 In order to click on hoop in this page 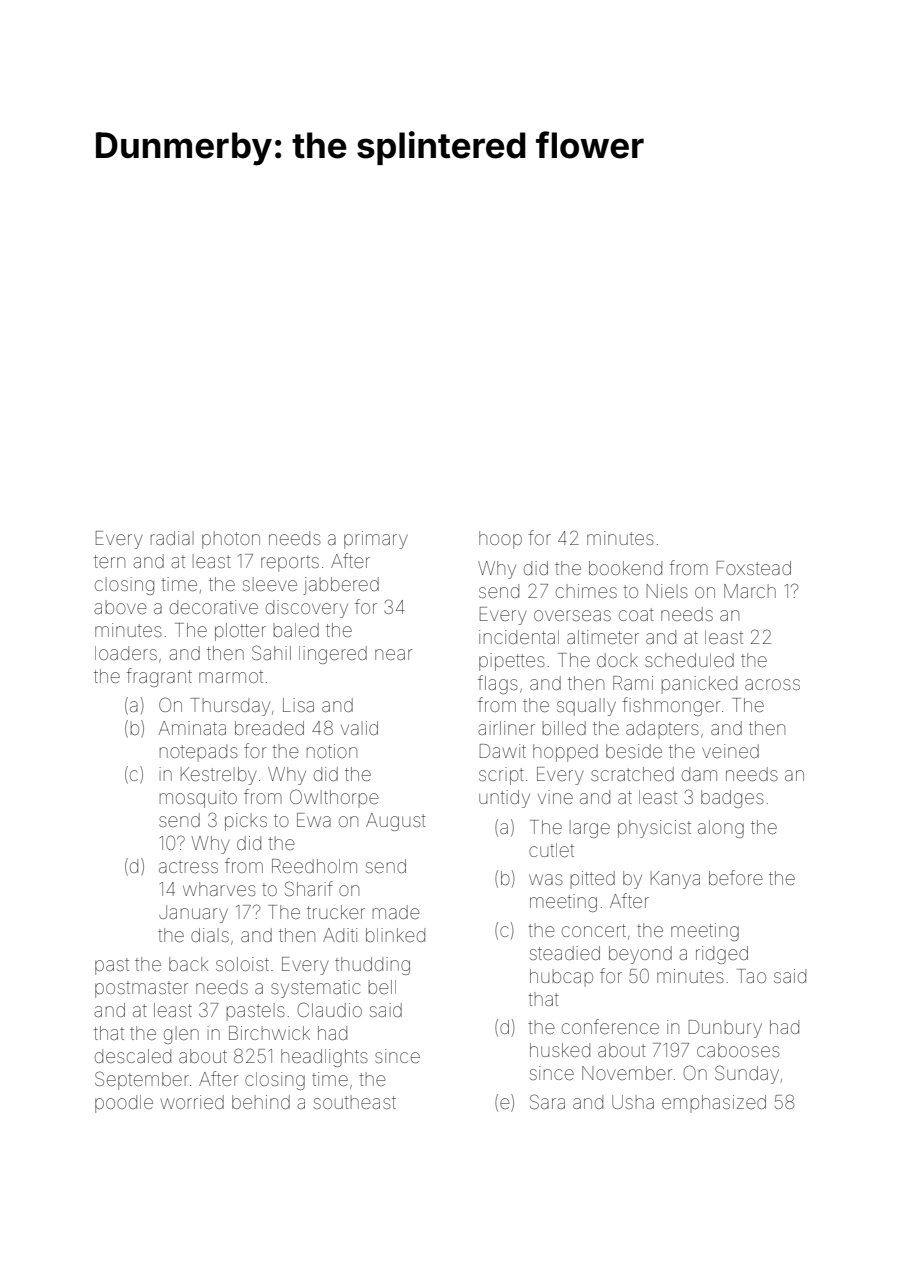, I will do `click(500, 540)`.
